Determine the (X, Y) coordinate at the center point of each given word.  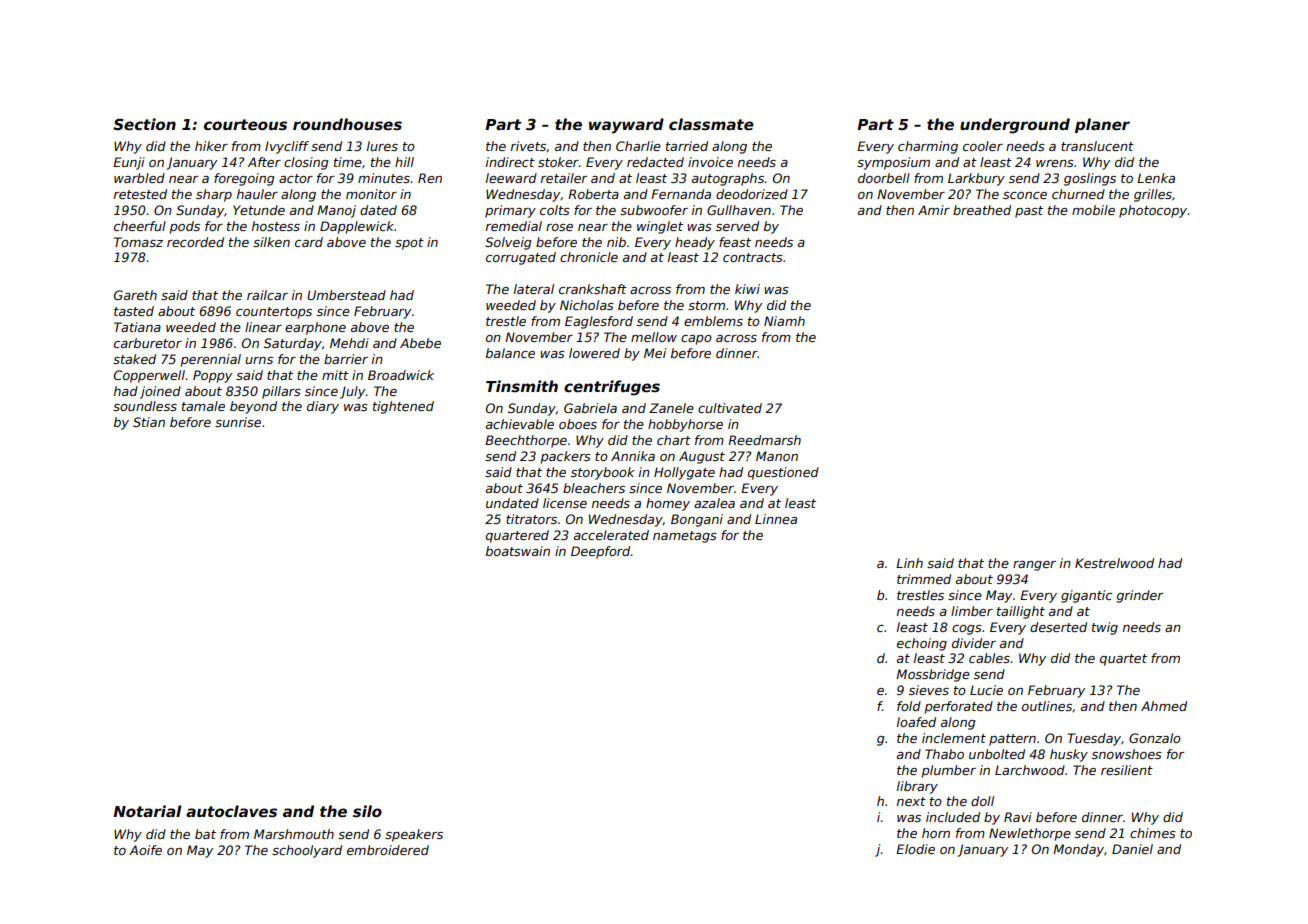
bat (205, 834)
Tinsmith (522, 386)
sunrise (238, 422)
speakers (414, 835)
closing (306, 163)
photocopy (1153, 211)
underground (1015, 126)
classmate (711, 124)
